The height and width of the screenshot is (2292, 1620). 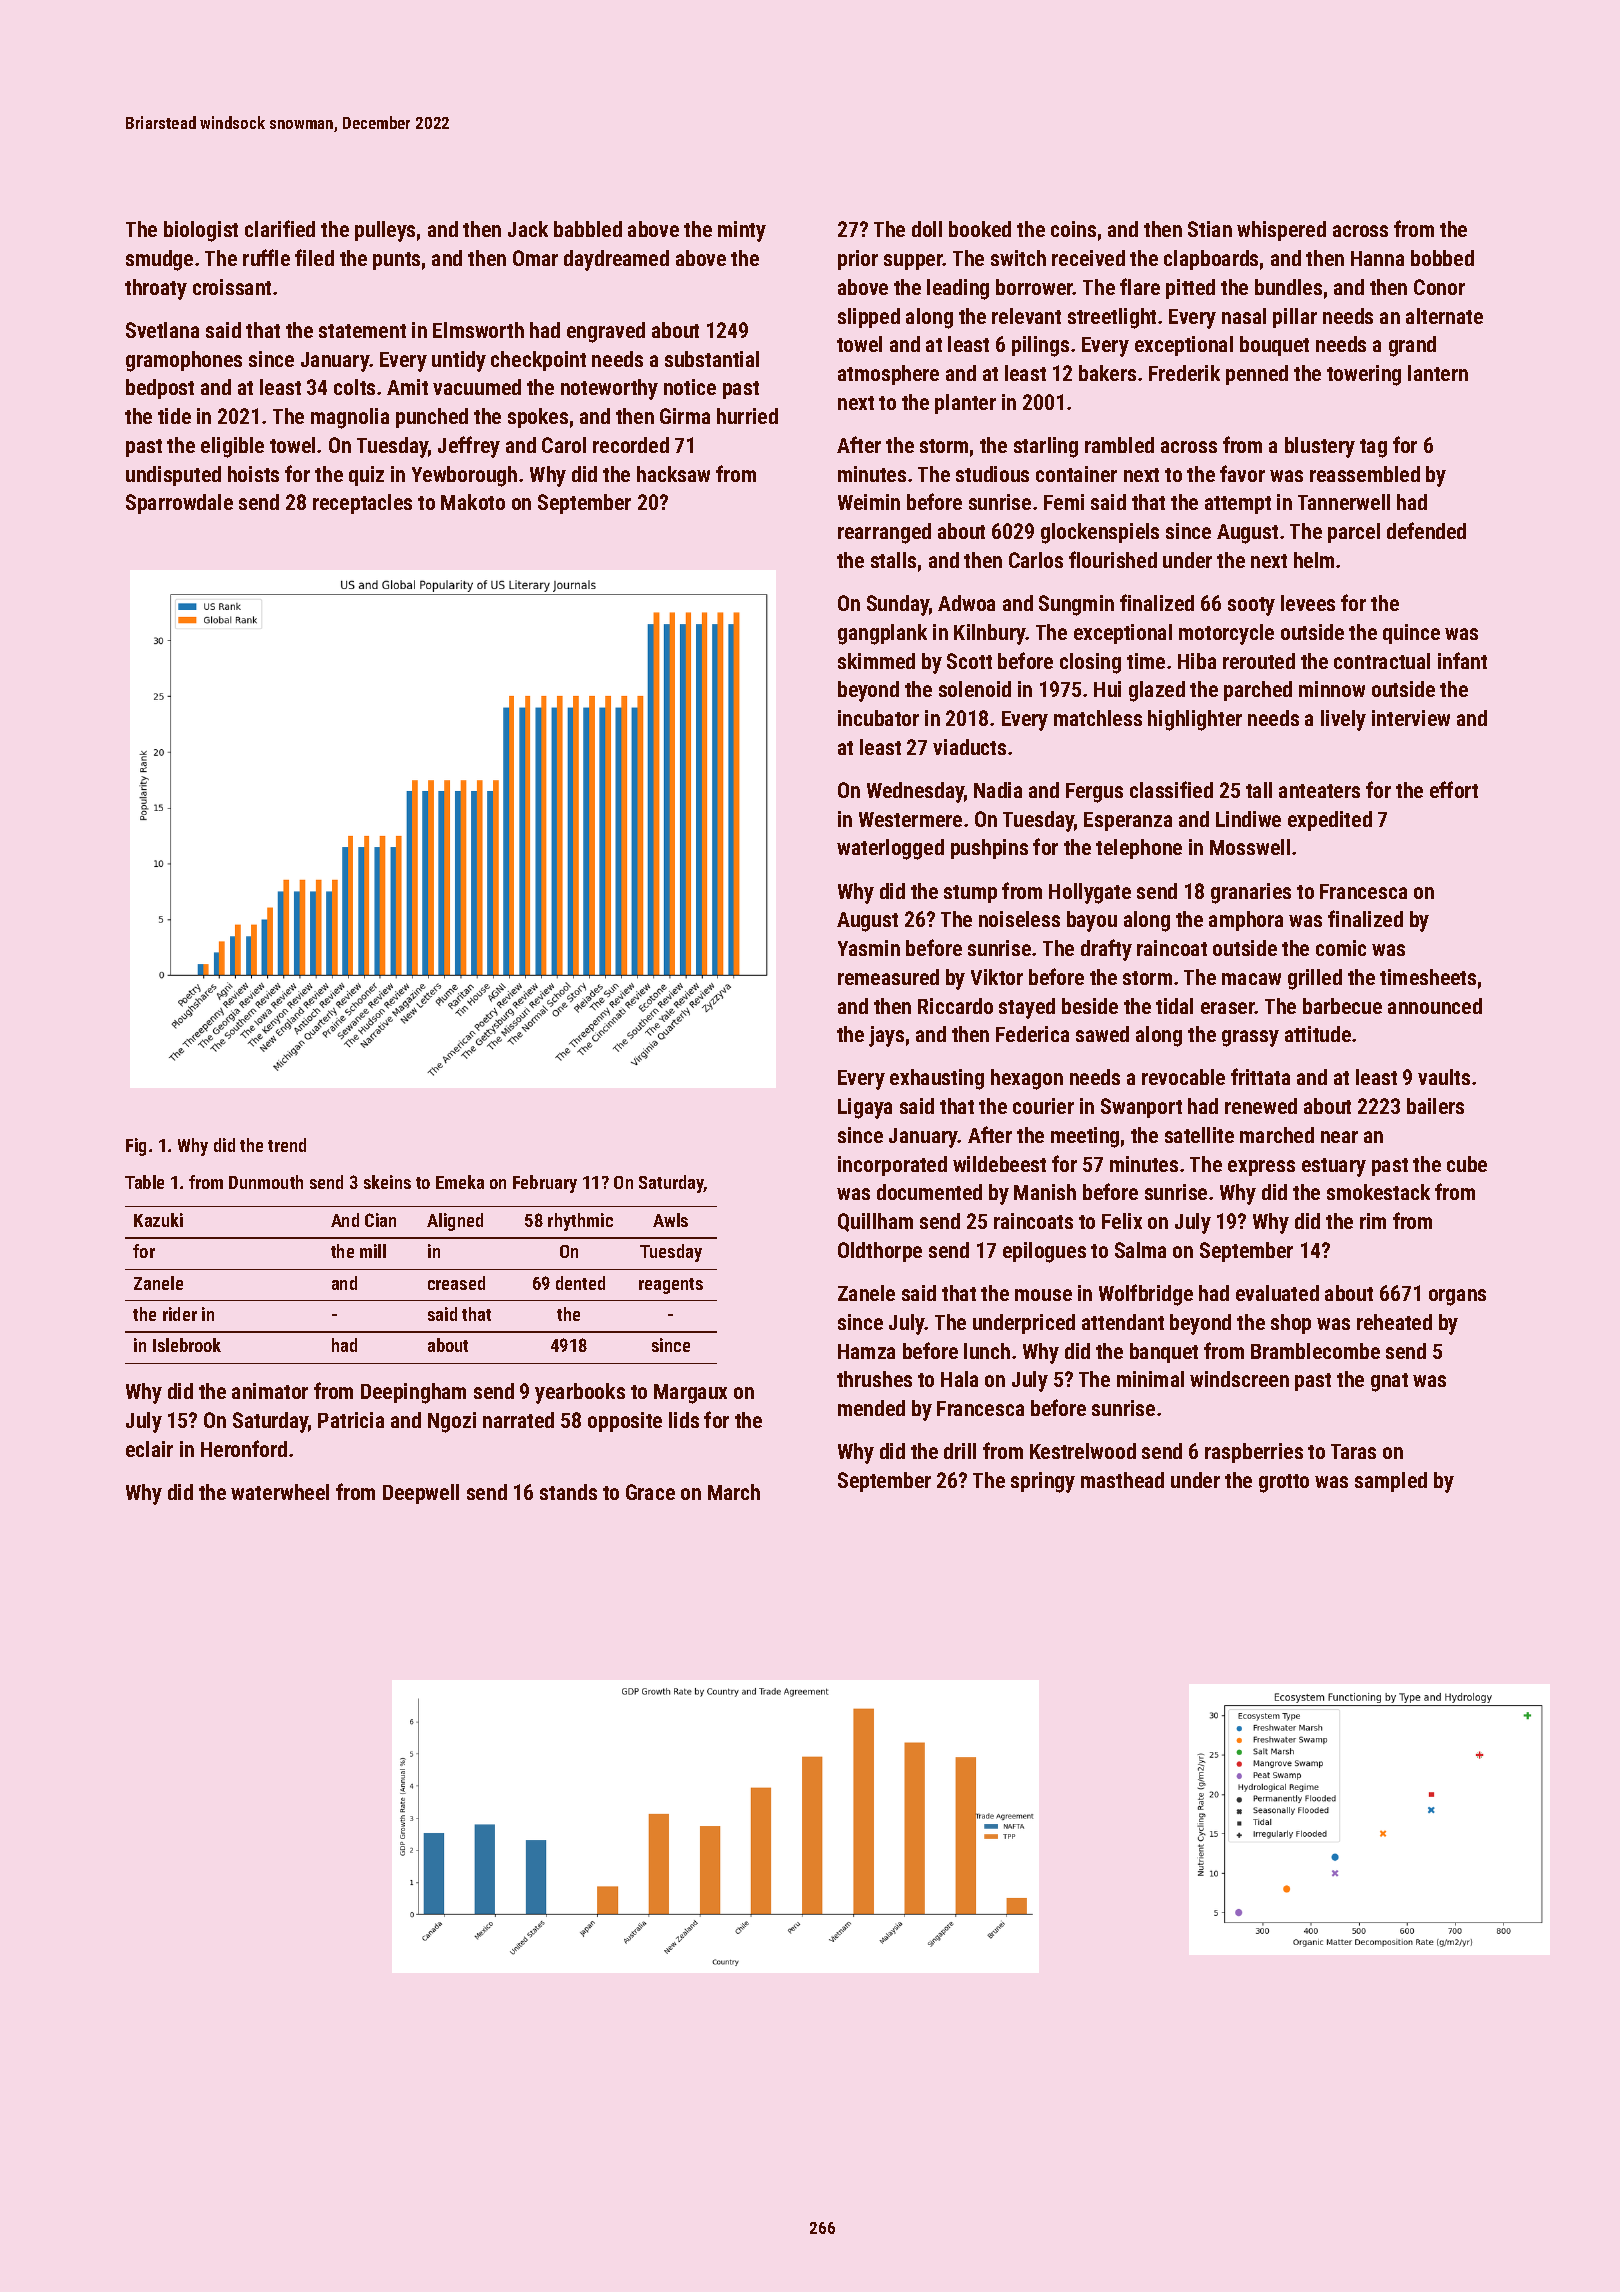 I want to click on pilings, so click(x=1040, y=346).
